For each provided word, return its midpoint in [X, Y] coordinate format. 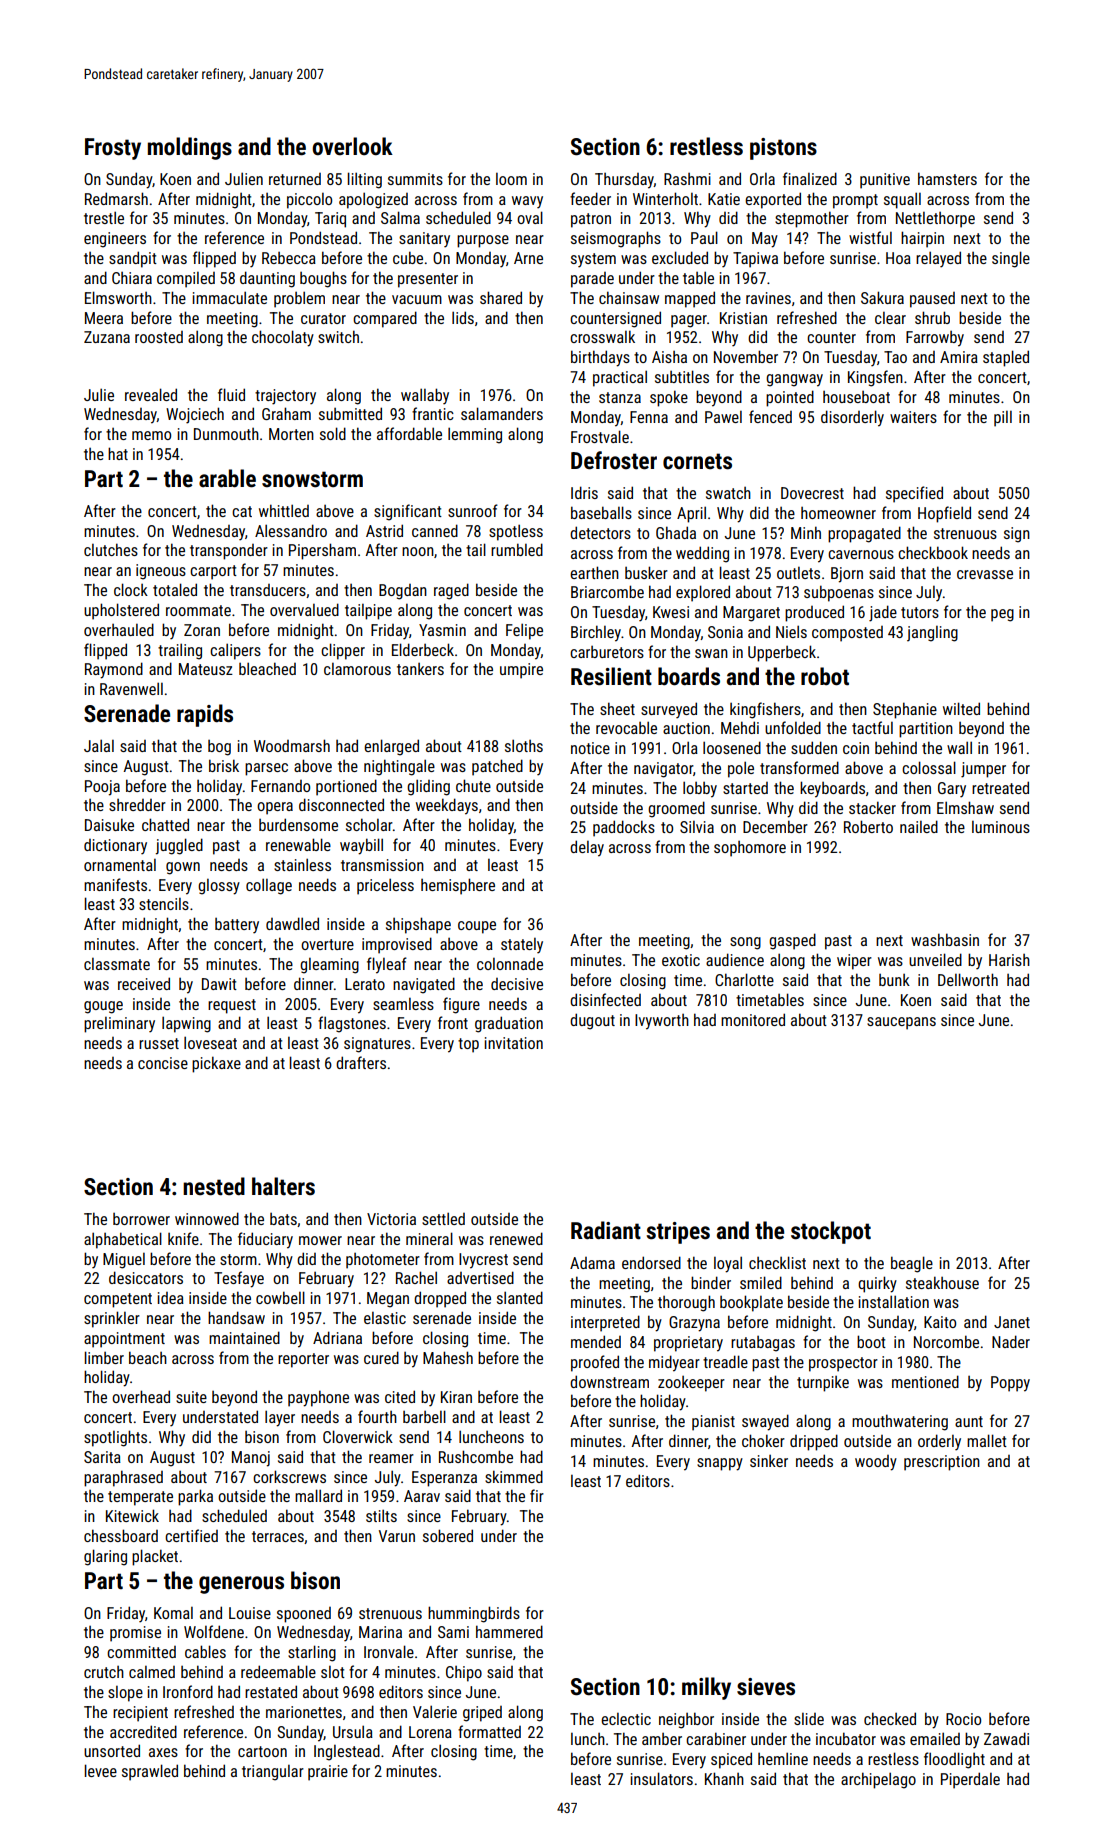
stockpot [831, 1232]
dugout [592, 1021]
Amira [959, 357]
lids [463, 317]
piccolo [309, 201]
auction [686, 728]
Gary [952, 790]
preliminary [119, 1025]
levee [100, 1770]
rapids [205, 715]
